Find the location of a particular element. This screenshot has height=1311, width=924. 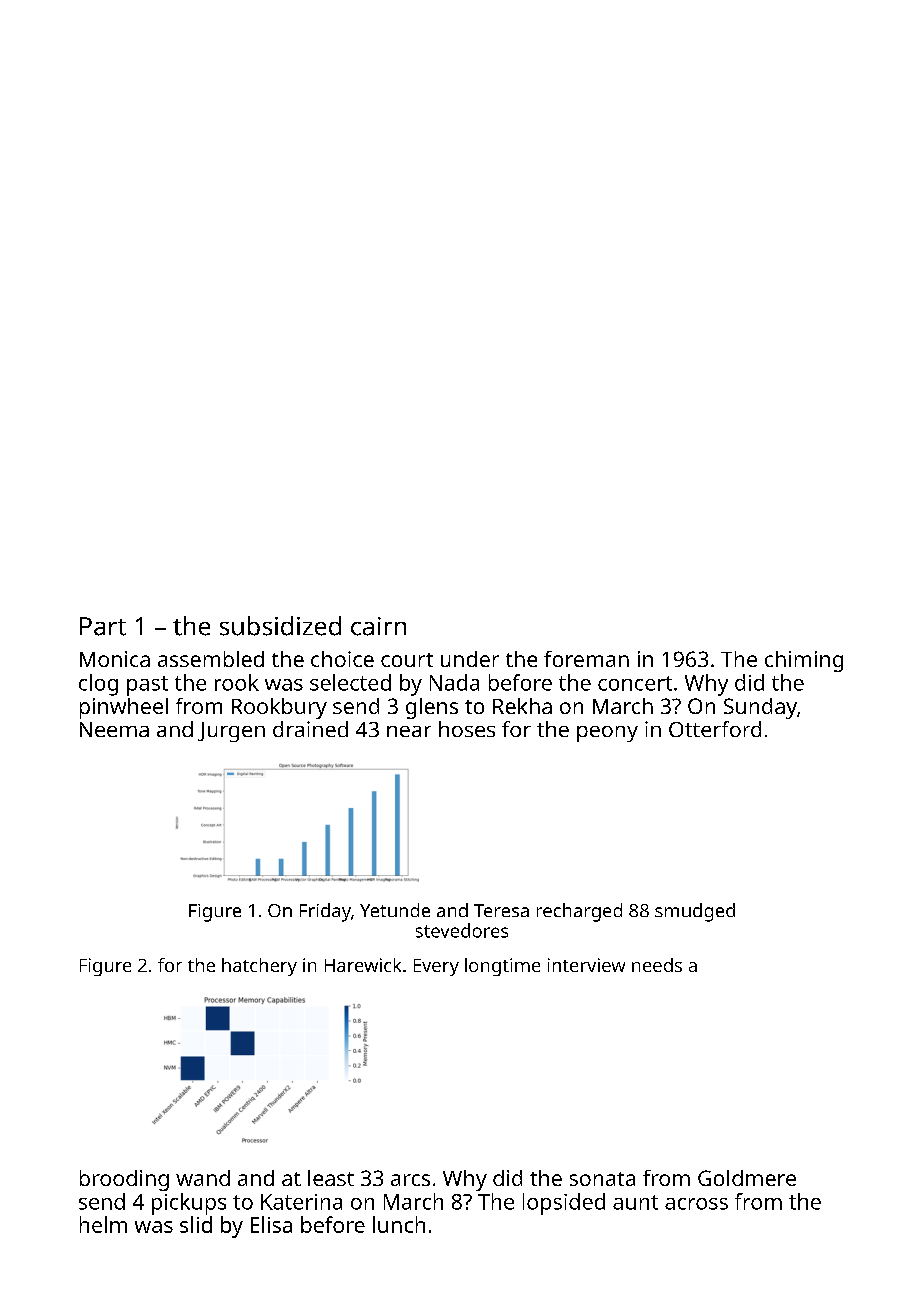

Part is located at coordinates (103, 626).
